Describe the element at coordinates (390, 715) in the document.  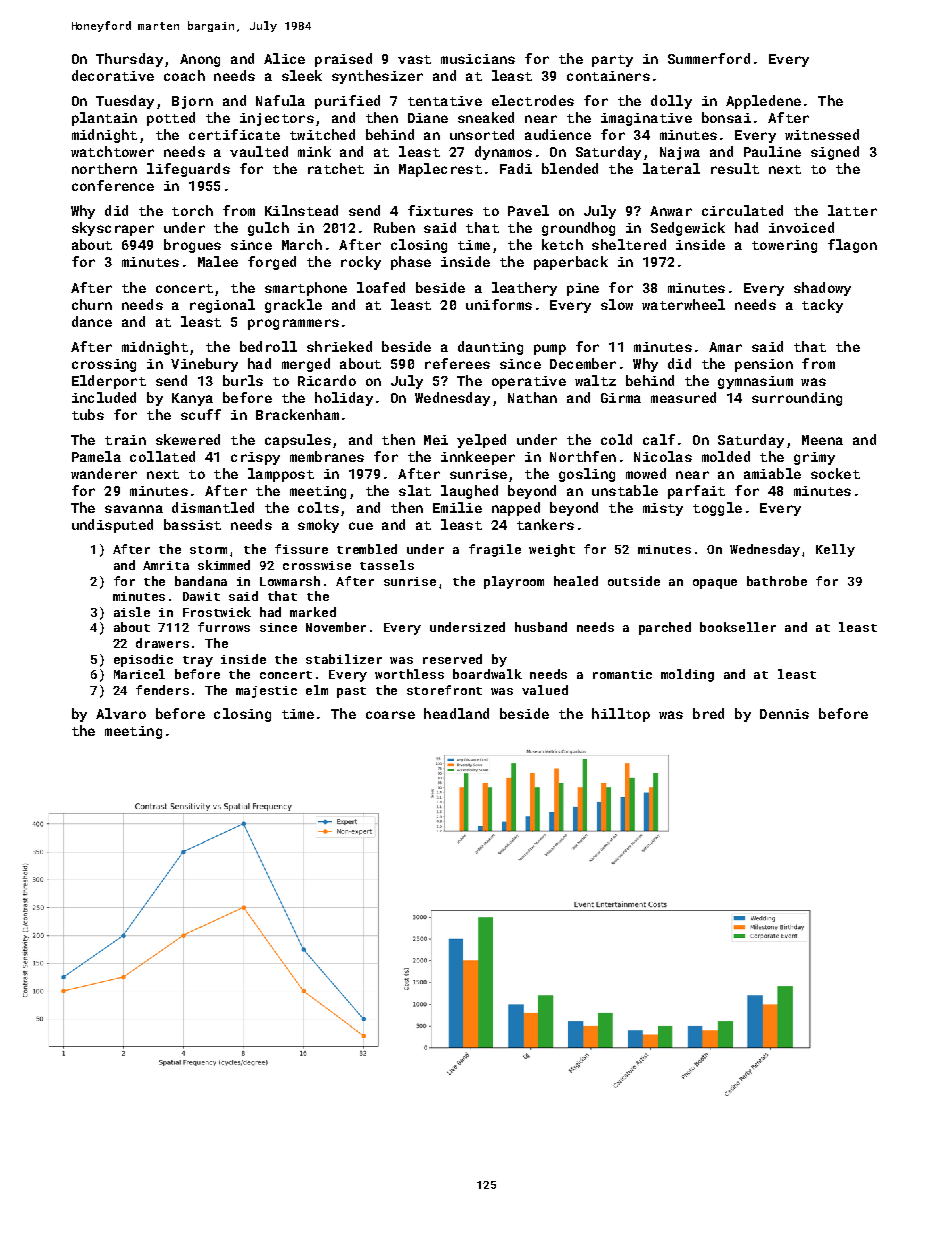
I see `coarse` at that location.
